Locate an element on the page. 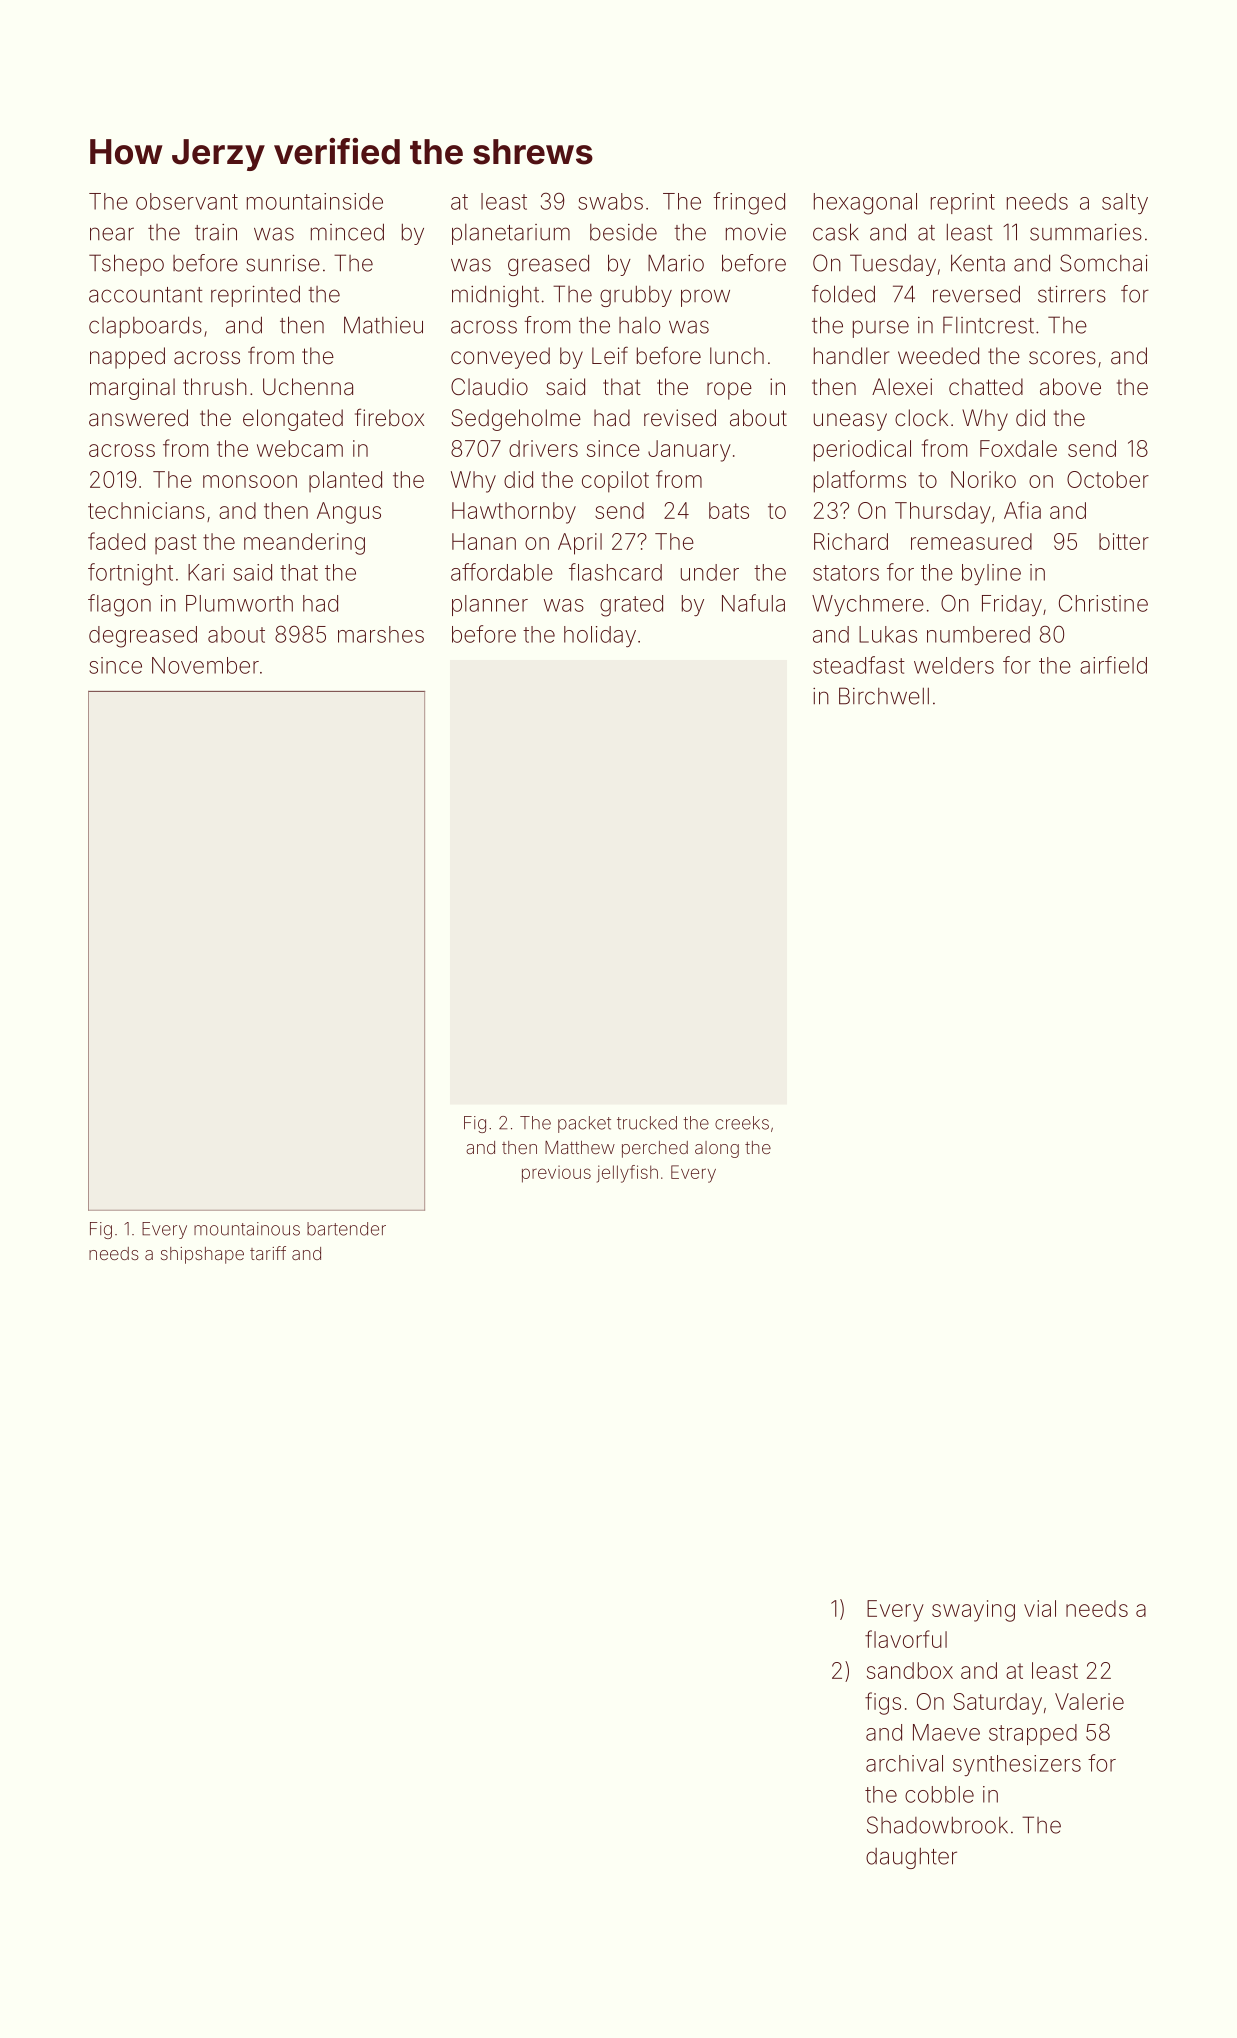 Image resolution: width=1237 pixels, height=2038 pixels. rope is located at coordinates (729, 391).
